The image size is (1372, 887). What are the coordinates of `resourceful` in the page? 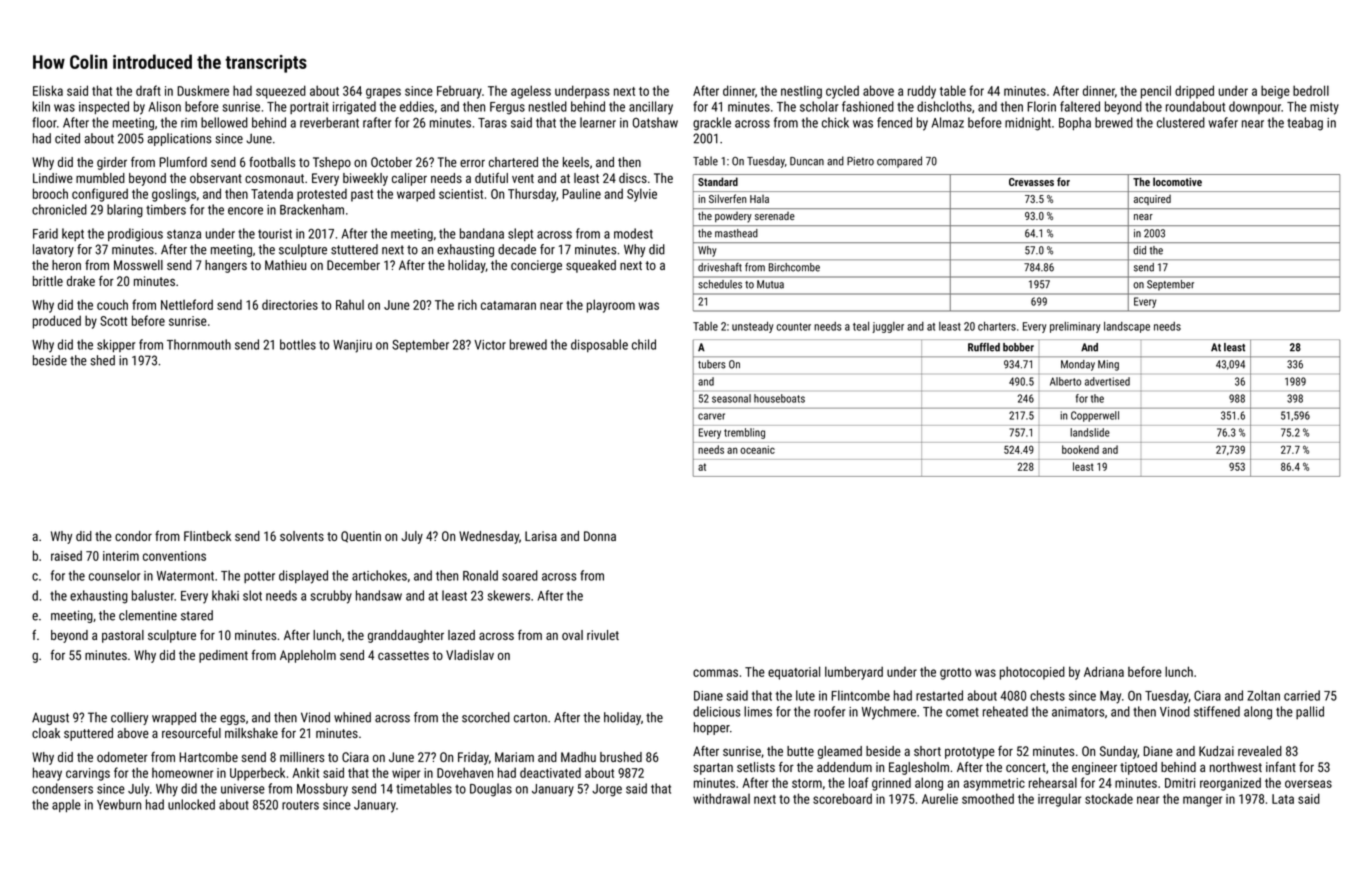 It's located at (191, 733).
